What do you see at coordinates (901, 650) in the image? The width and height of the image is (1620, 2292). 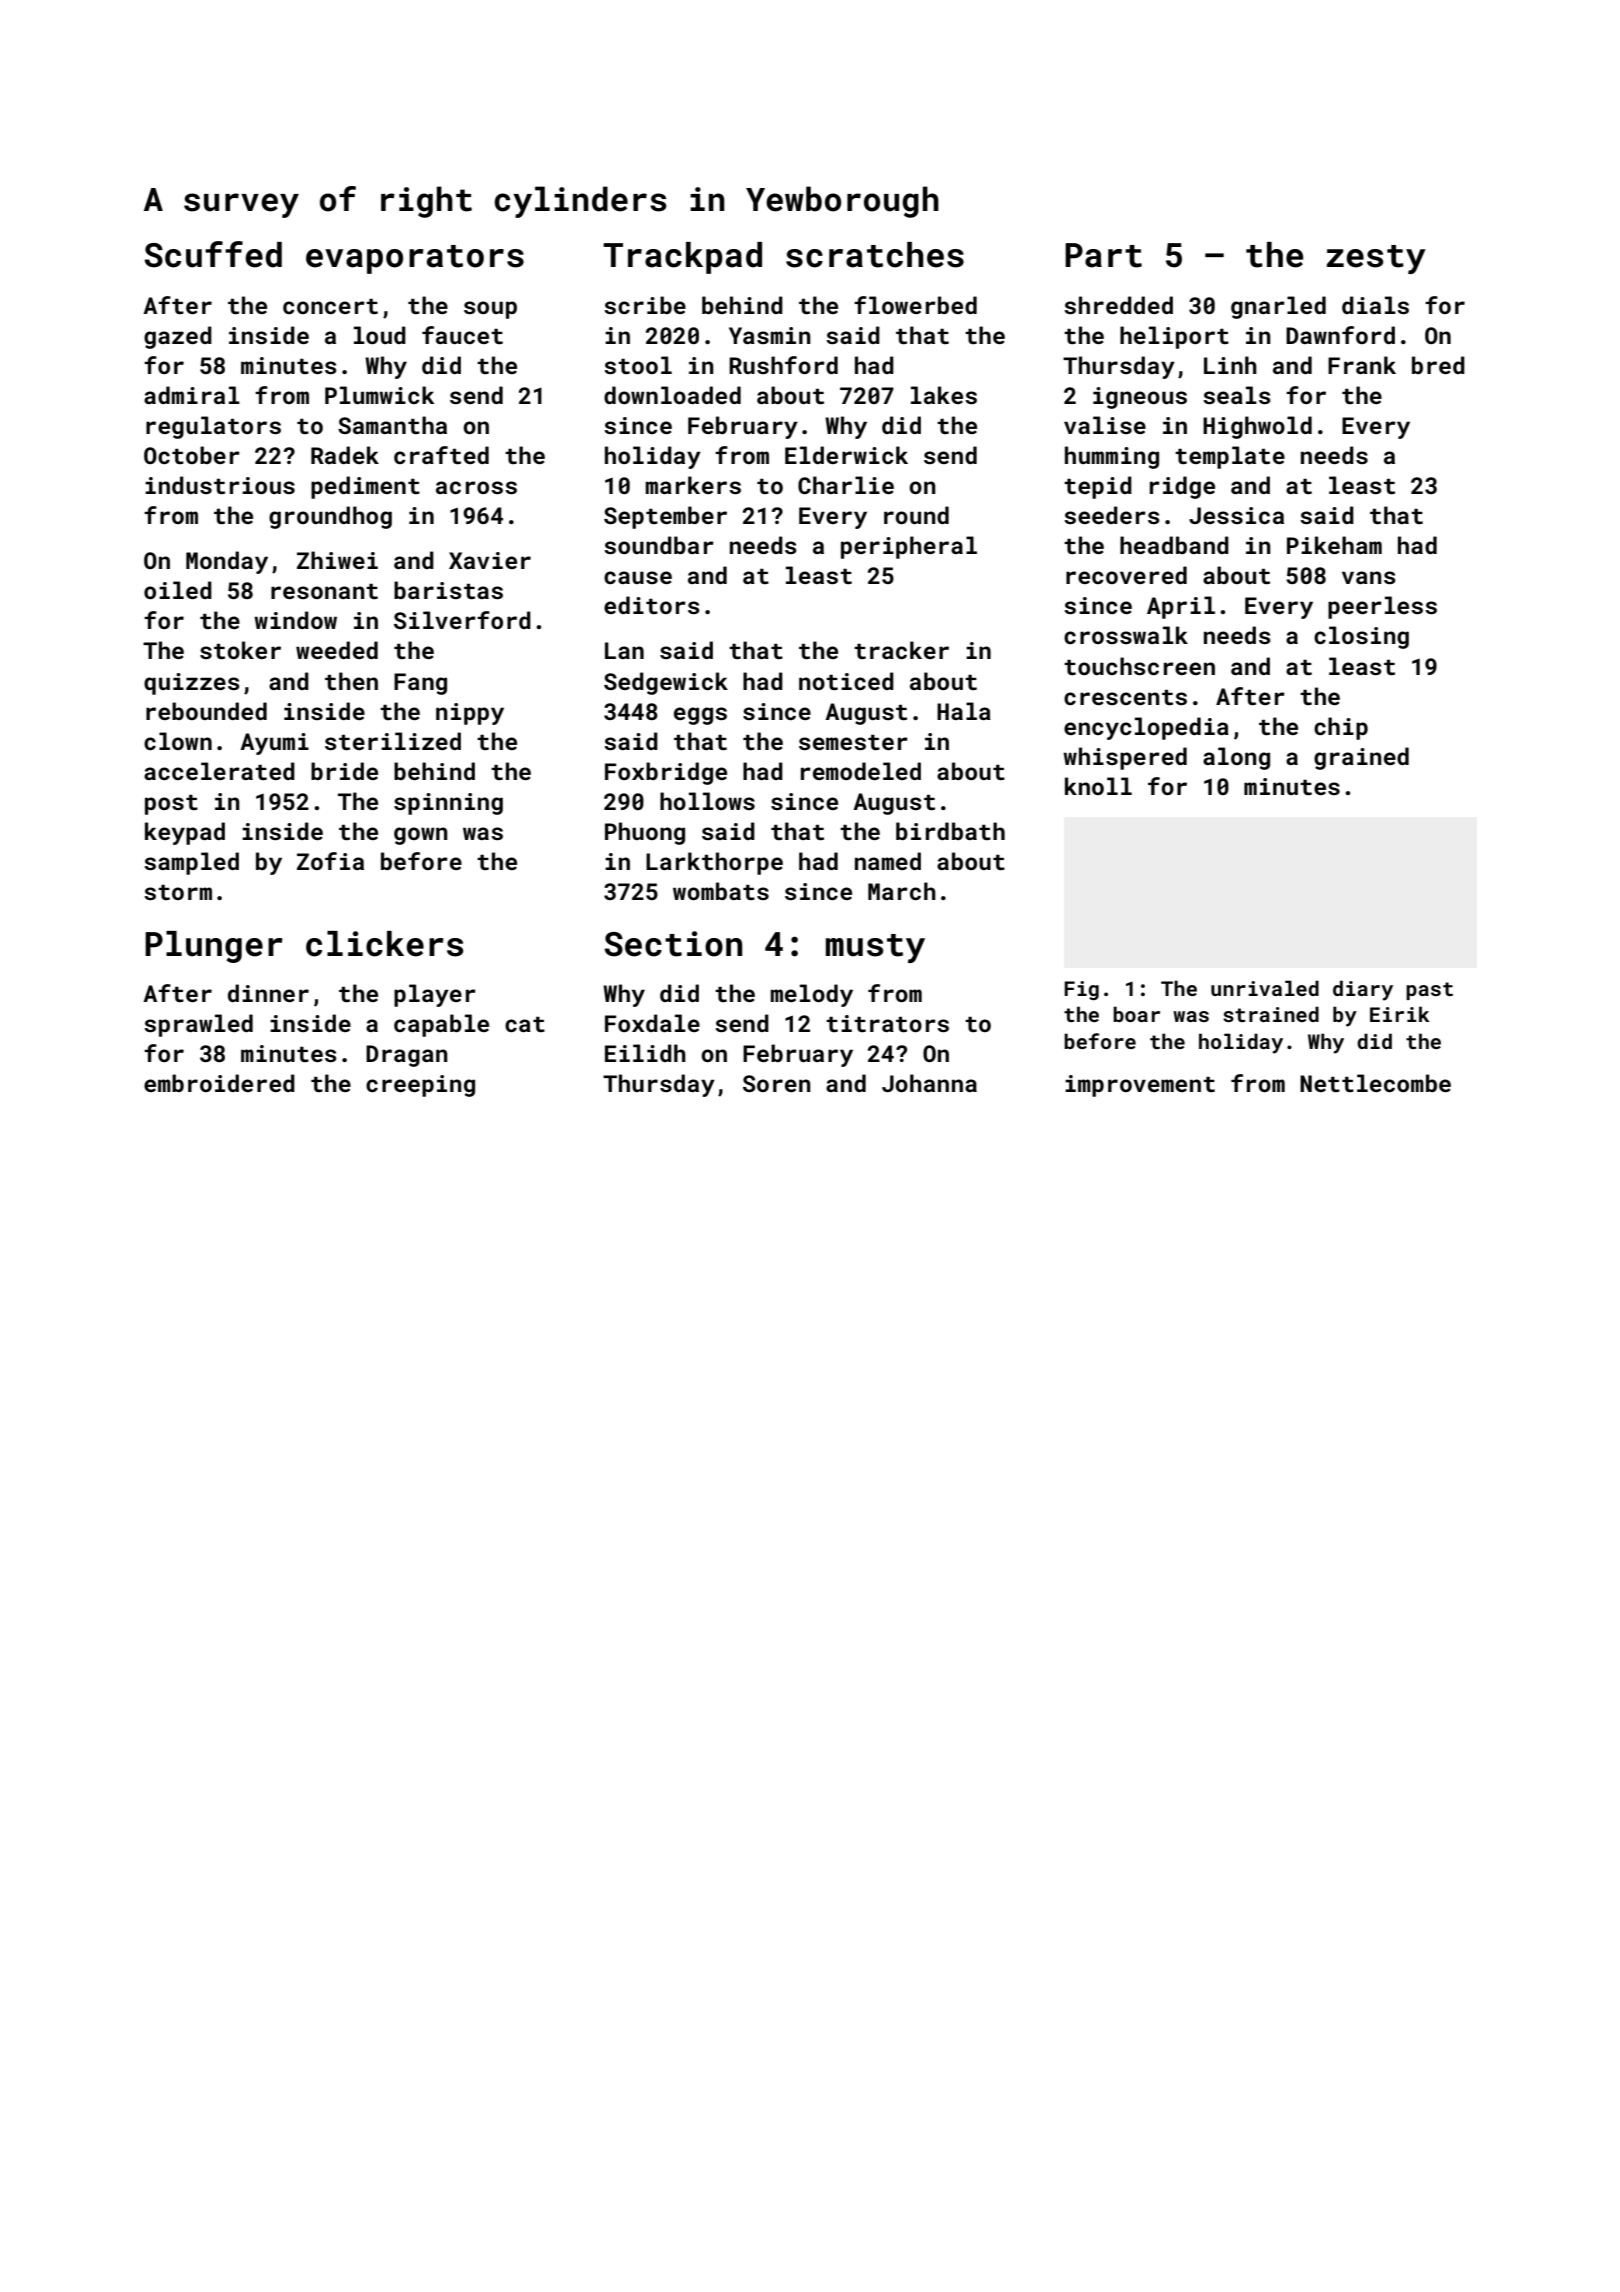 I see `tracker` at bounding box center [901, 650].
